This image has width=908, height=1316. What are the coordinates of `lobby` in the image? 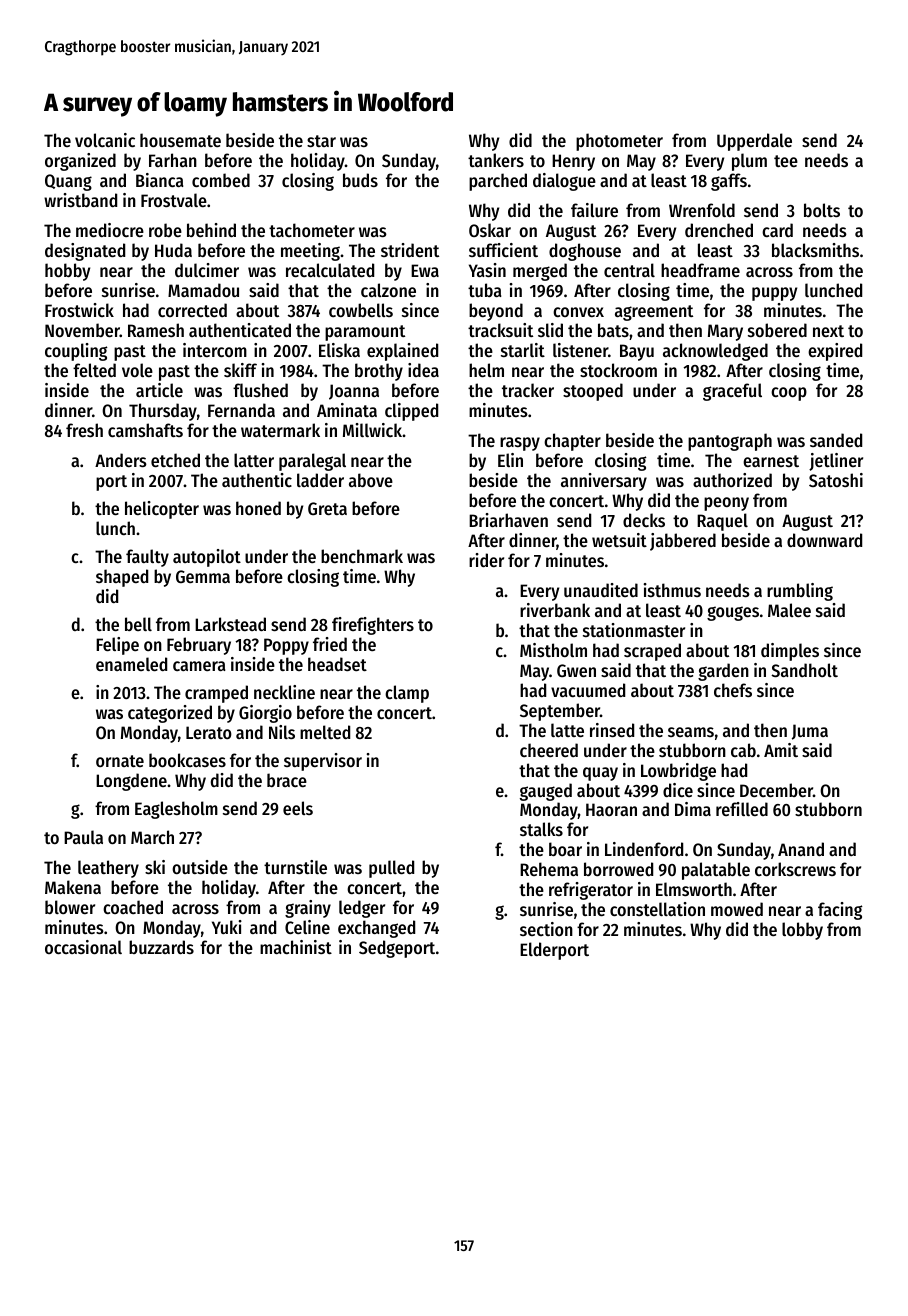 It's located at (802, 931).
